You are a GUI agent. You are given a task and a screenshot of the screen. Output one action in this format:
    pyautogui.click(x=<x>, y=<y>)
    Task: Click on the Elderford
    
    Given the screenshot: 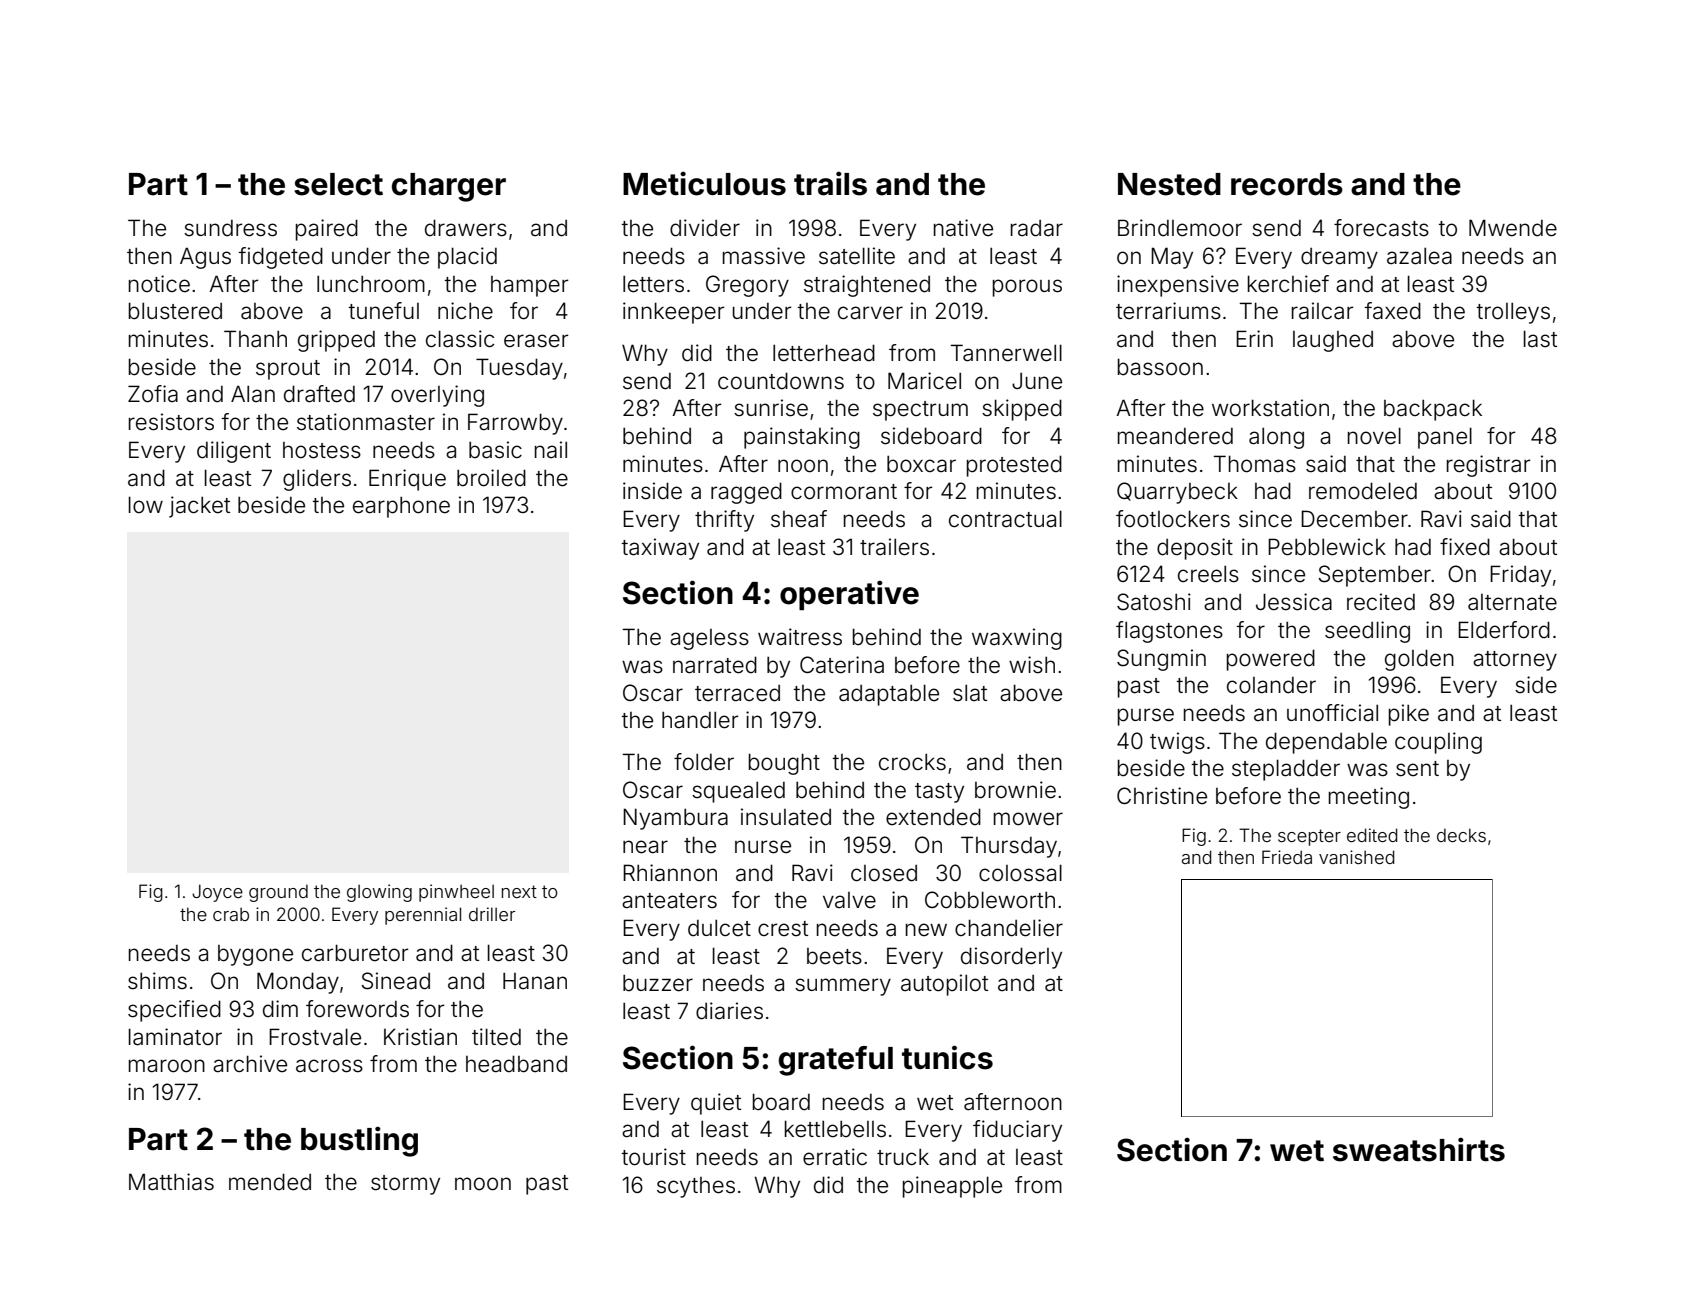 What is the action you would take?
    pyautogui.click(x=1504, y=630)
